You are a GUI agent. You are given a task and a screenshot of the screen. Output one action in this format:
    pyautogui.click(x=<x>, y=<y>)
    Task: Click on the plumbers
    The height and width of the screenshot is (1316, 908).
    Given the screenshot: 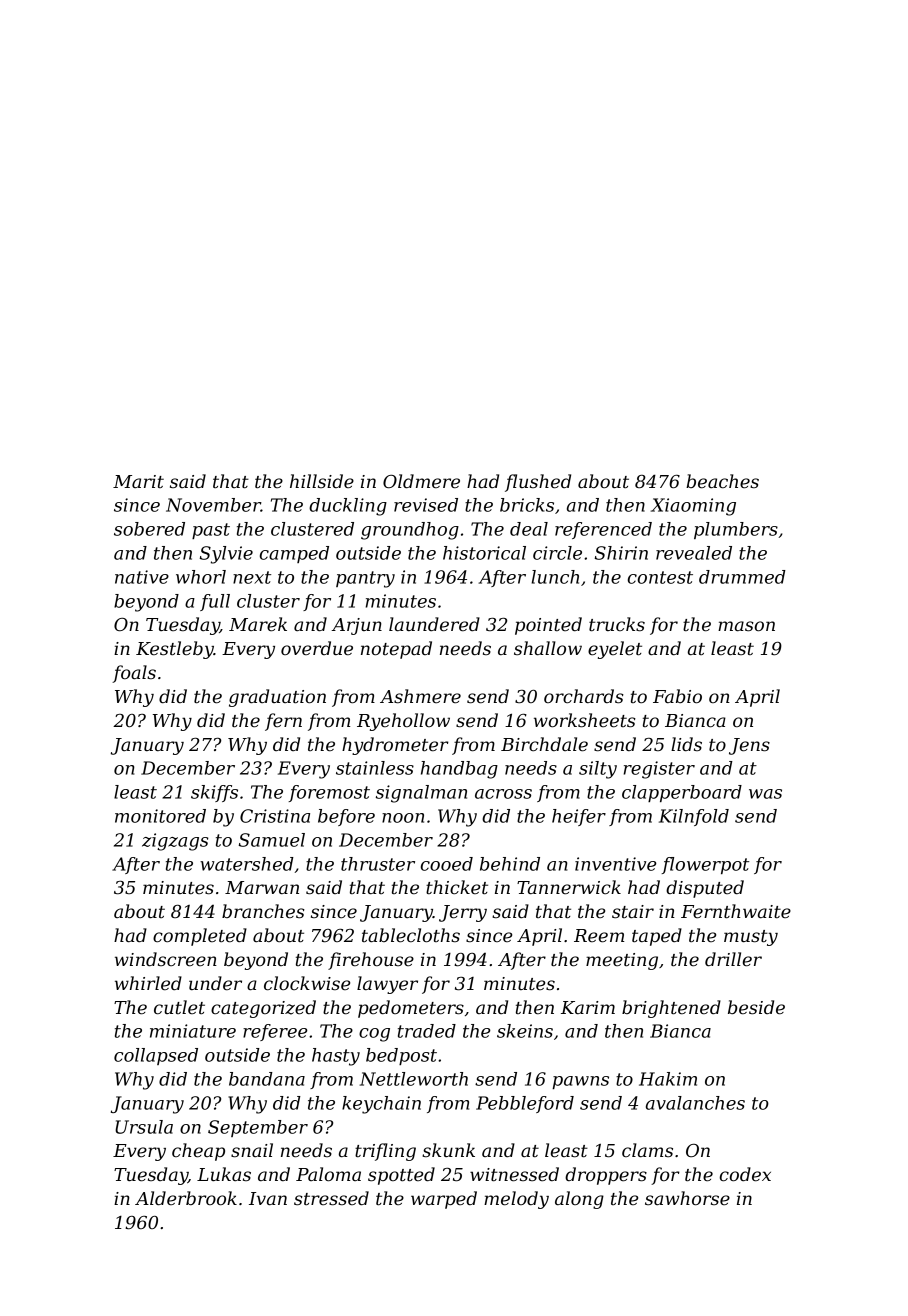 What is the action you would take?
    pyautogui.click(x=736, y=530)
